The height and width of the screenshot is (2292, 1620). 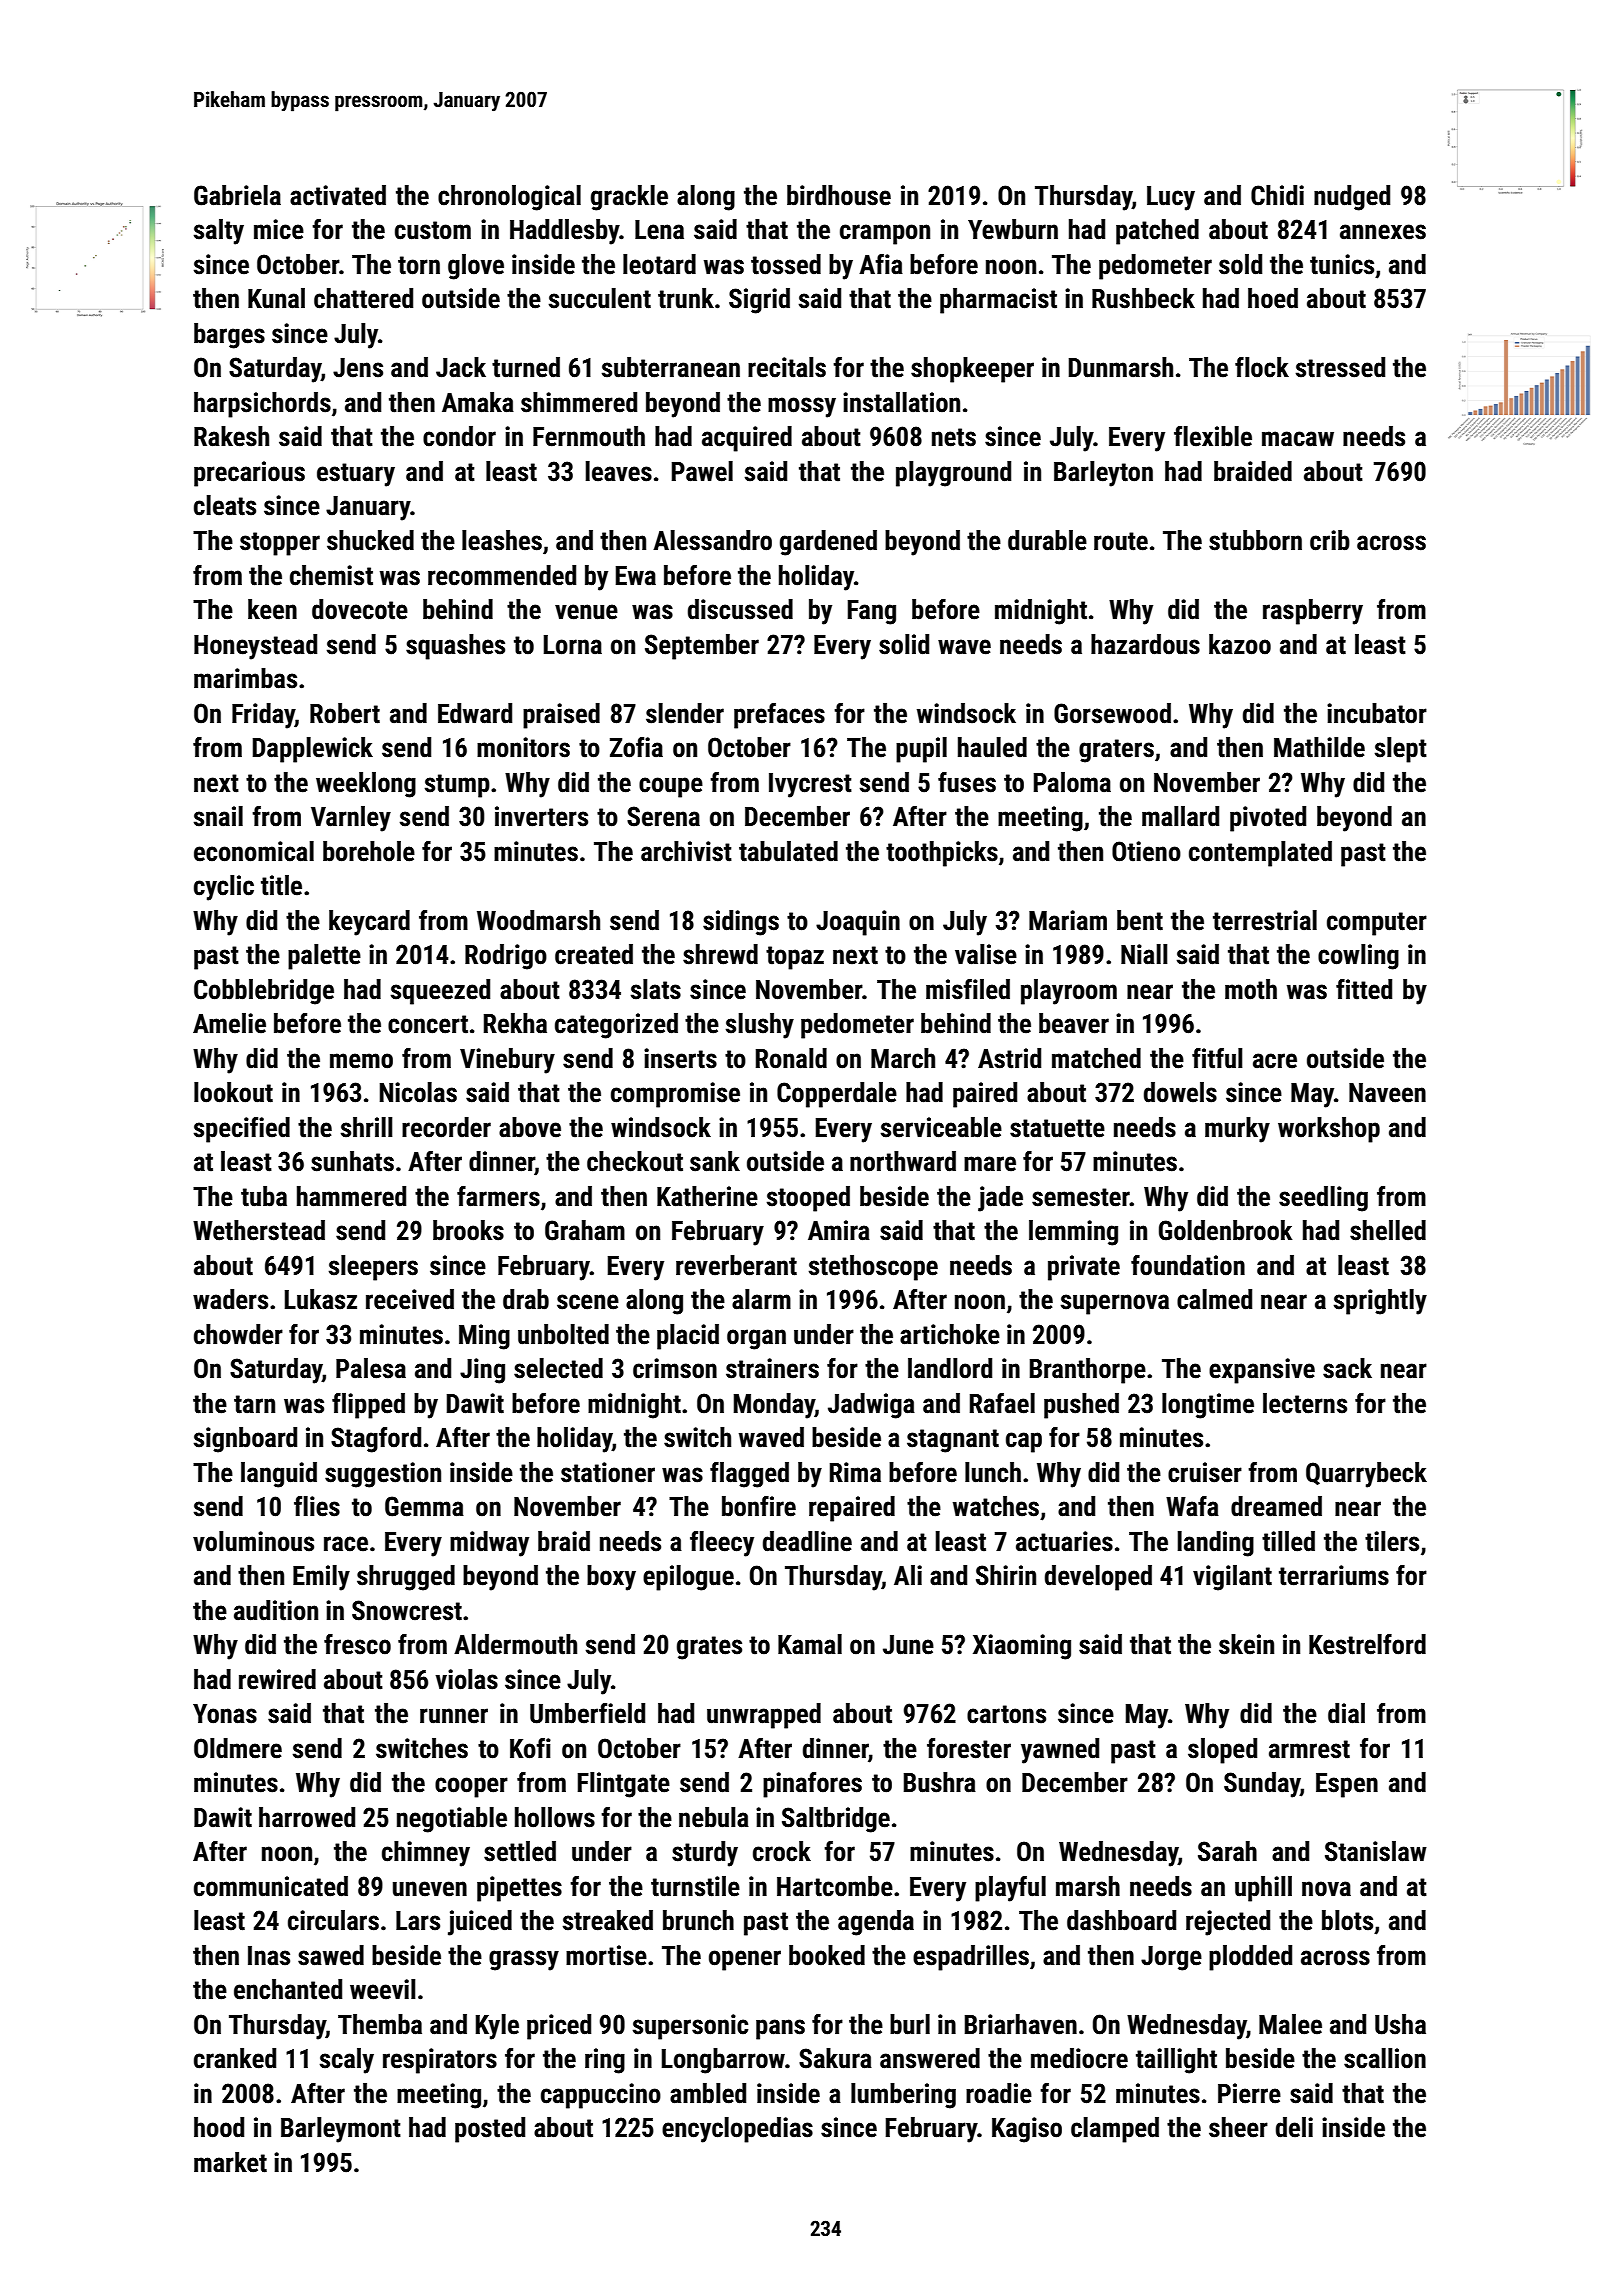 What do you see at coordinates (1273, 298) in the screenshot?
I see `hoed` at bounding box center [1273, 298].
